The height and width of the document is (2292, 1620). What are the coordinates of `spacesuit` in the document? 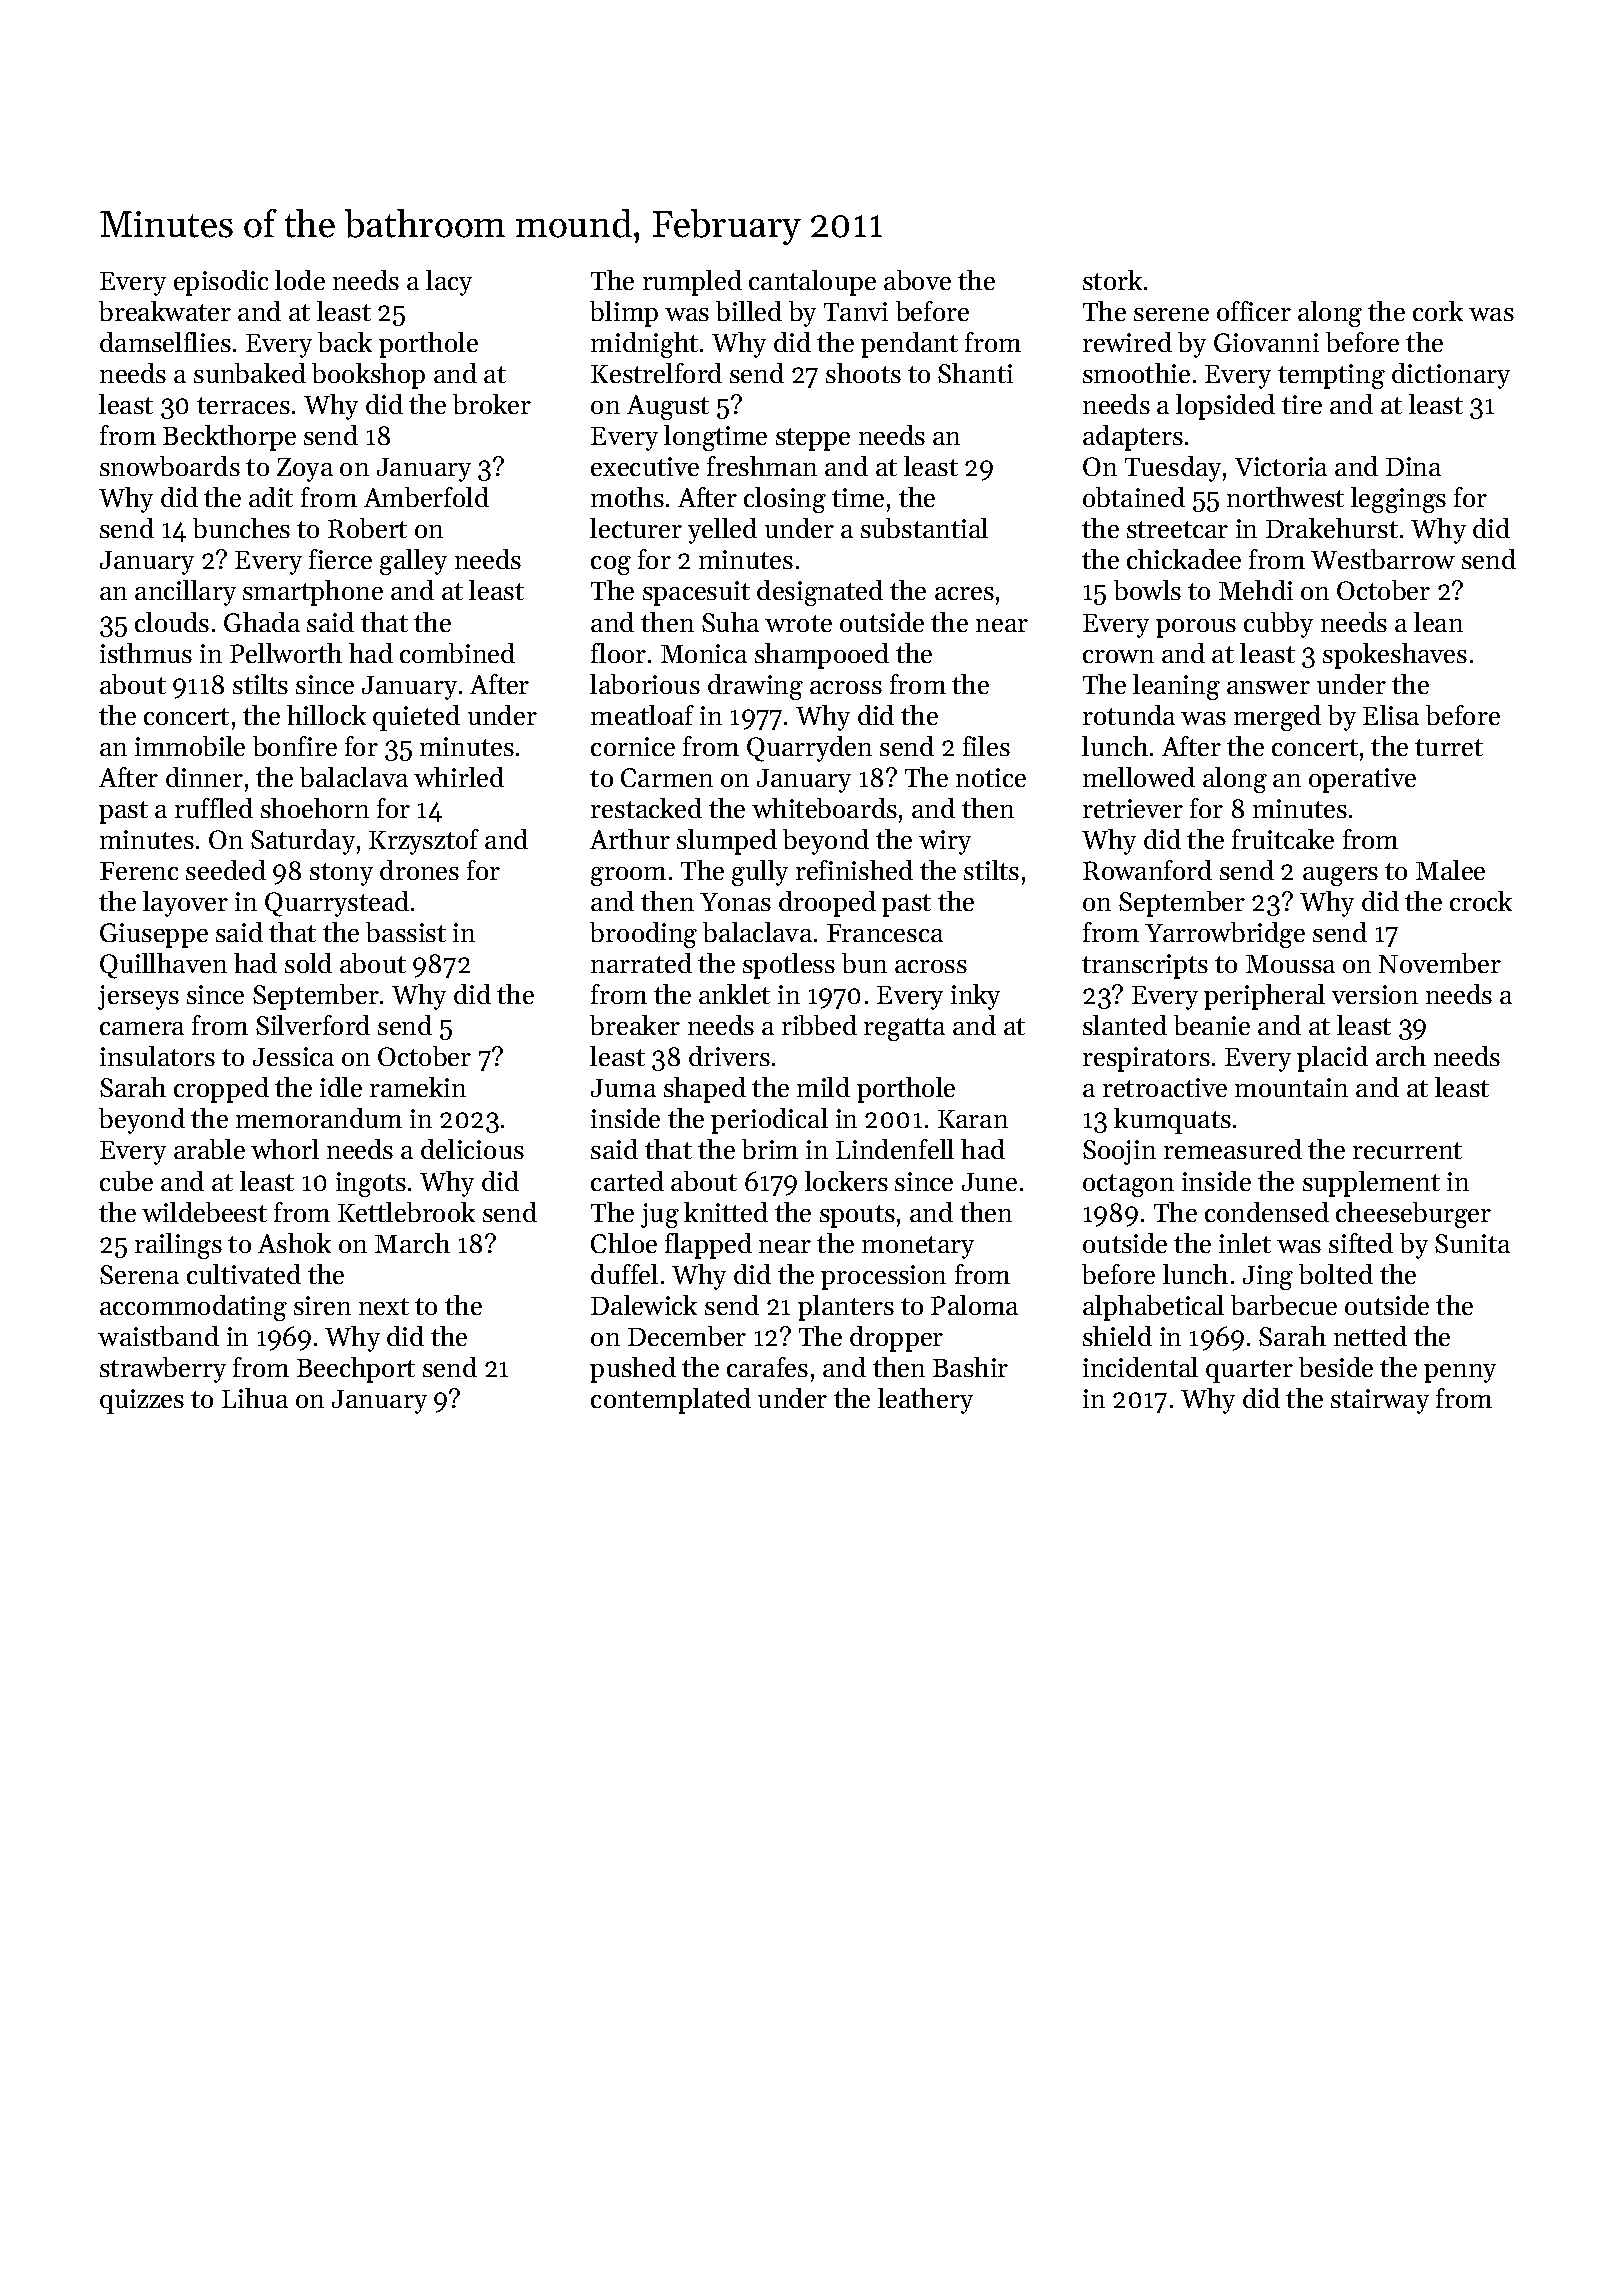 It's located at (696, 593).
